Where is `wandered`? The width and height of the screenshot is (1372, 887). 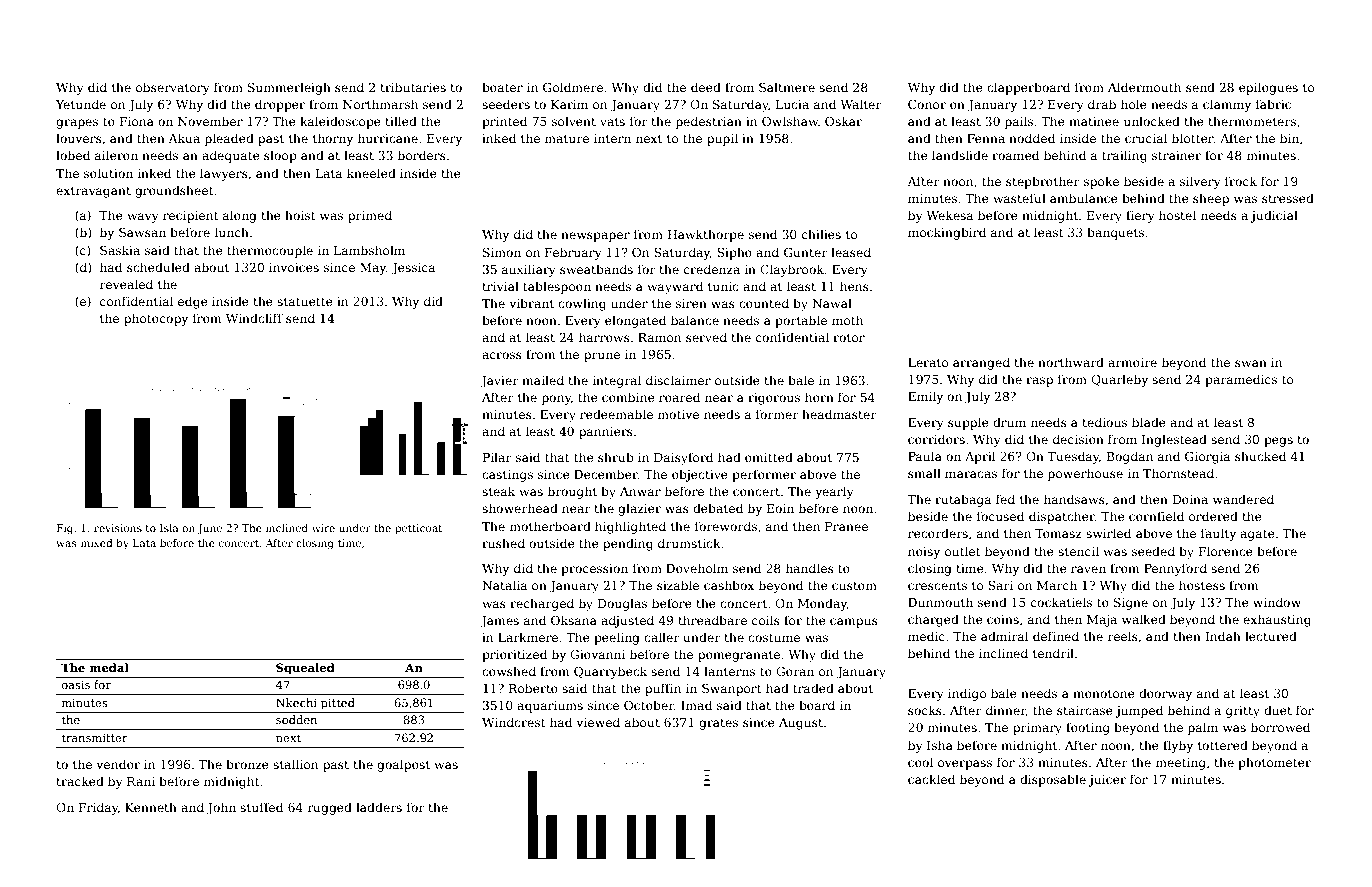
wandered is located at coordinates (1243, 499).
